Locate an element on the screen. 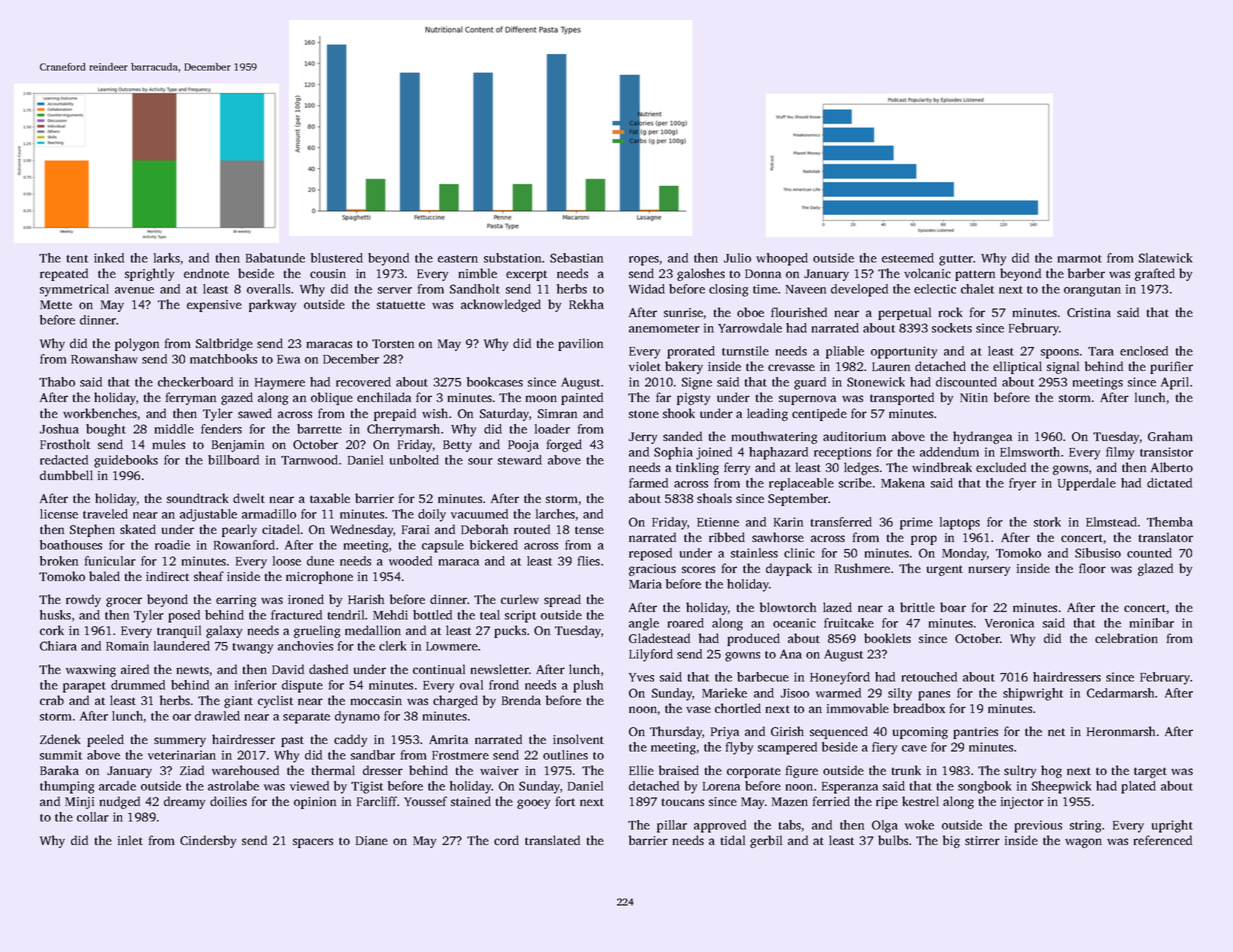  sawhorse is located at coordinates (778, 537).
